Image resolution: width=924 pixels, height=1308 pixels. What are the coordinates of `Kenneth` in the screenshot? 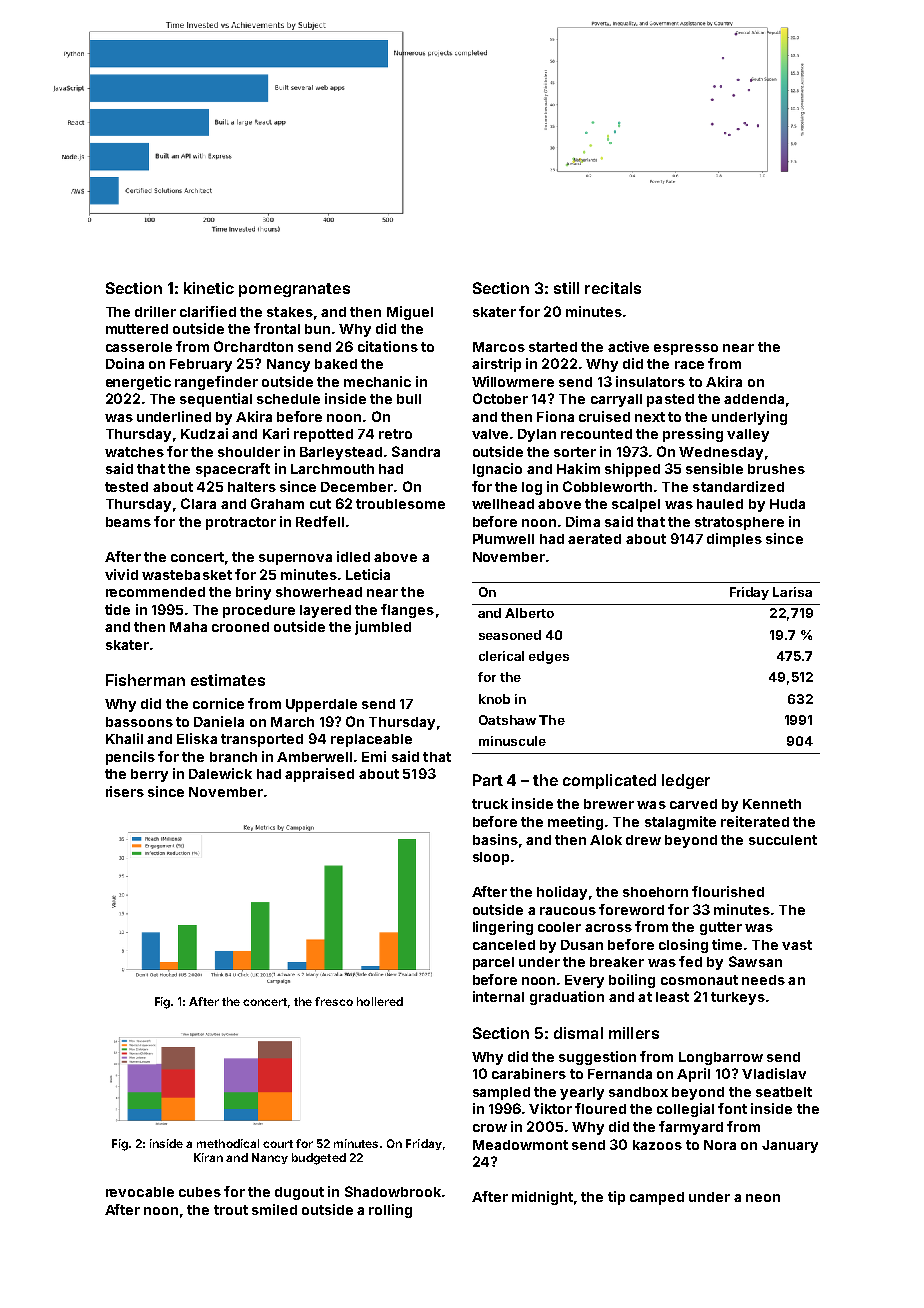 It's located at (772, 804).
